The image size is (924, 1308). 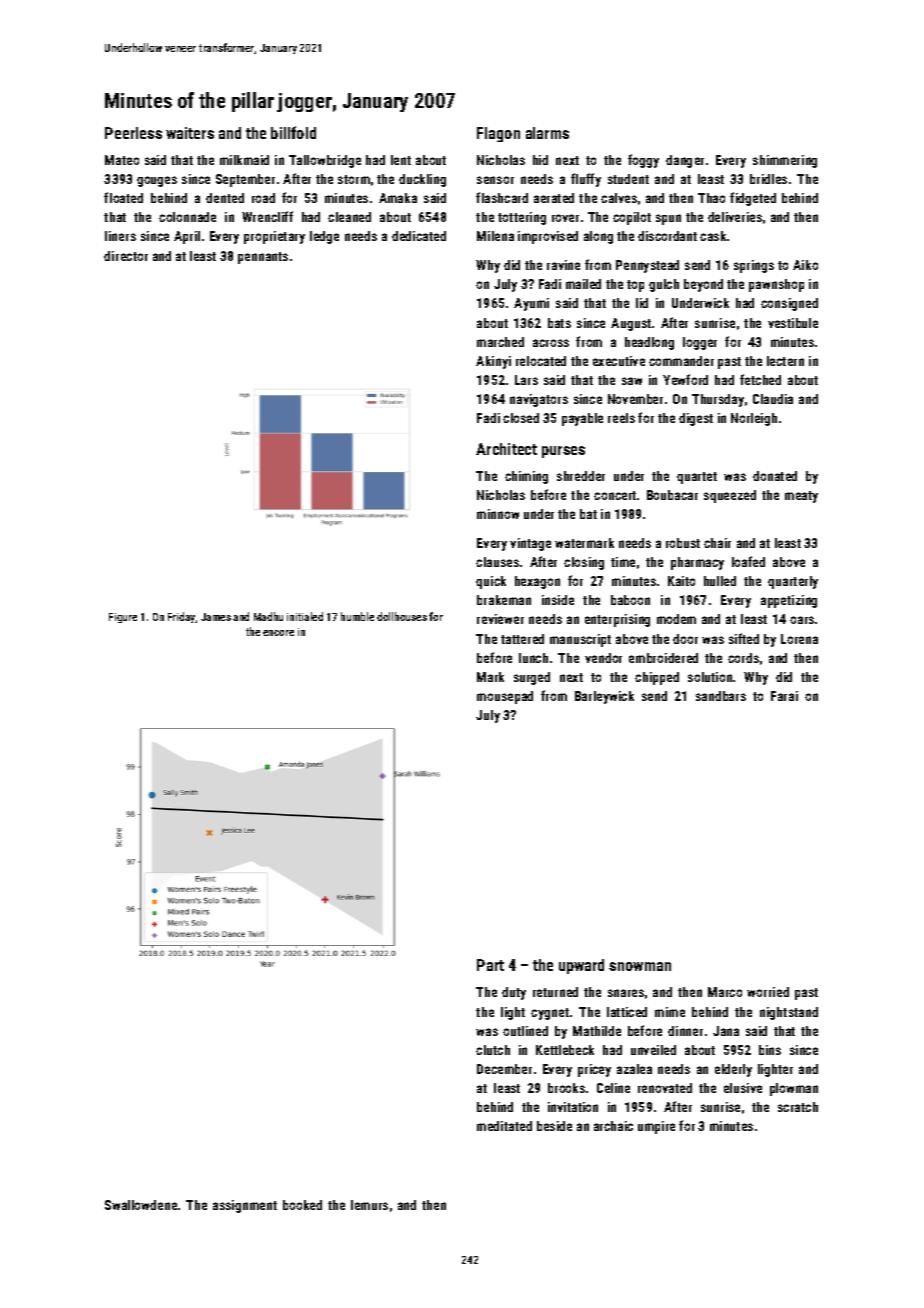 I want to click on mousepad, so click(x=505, y=697).
